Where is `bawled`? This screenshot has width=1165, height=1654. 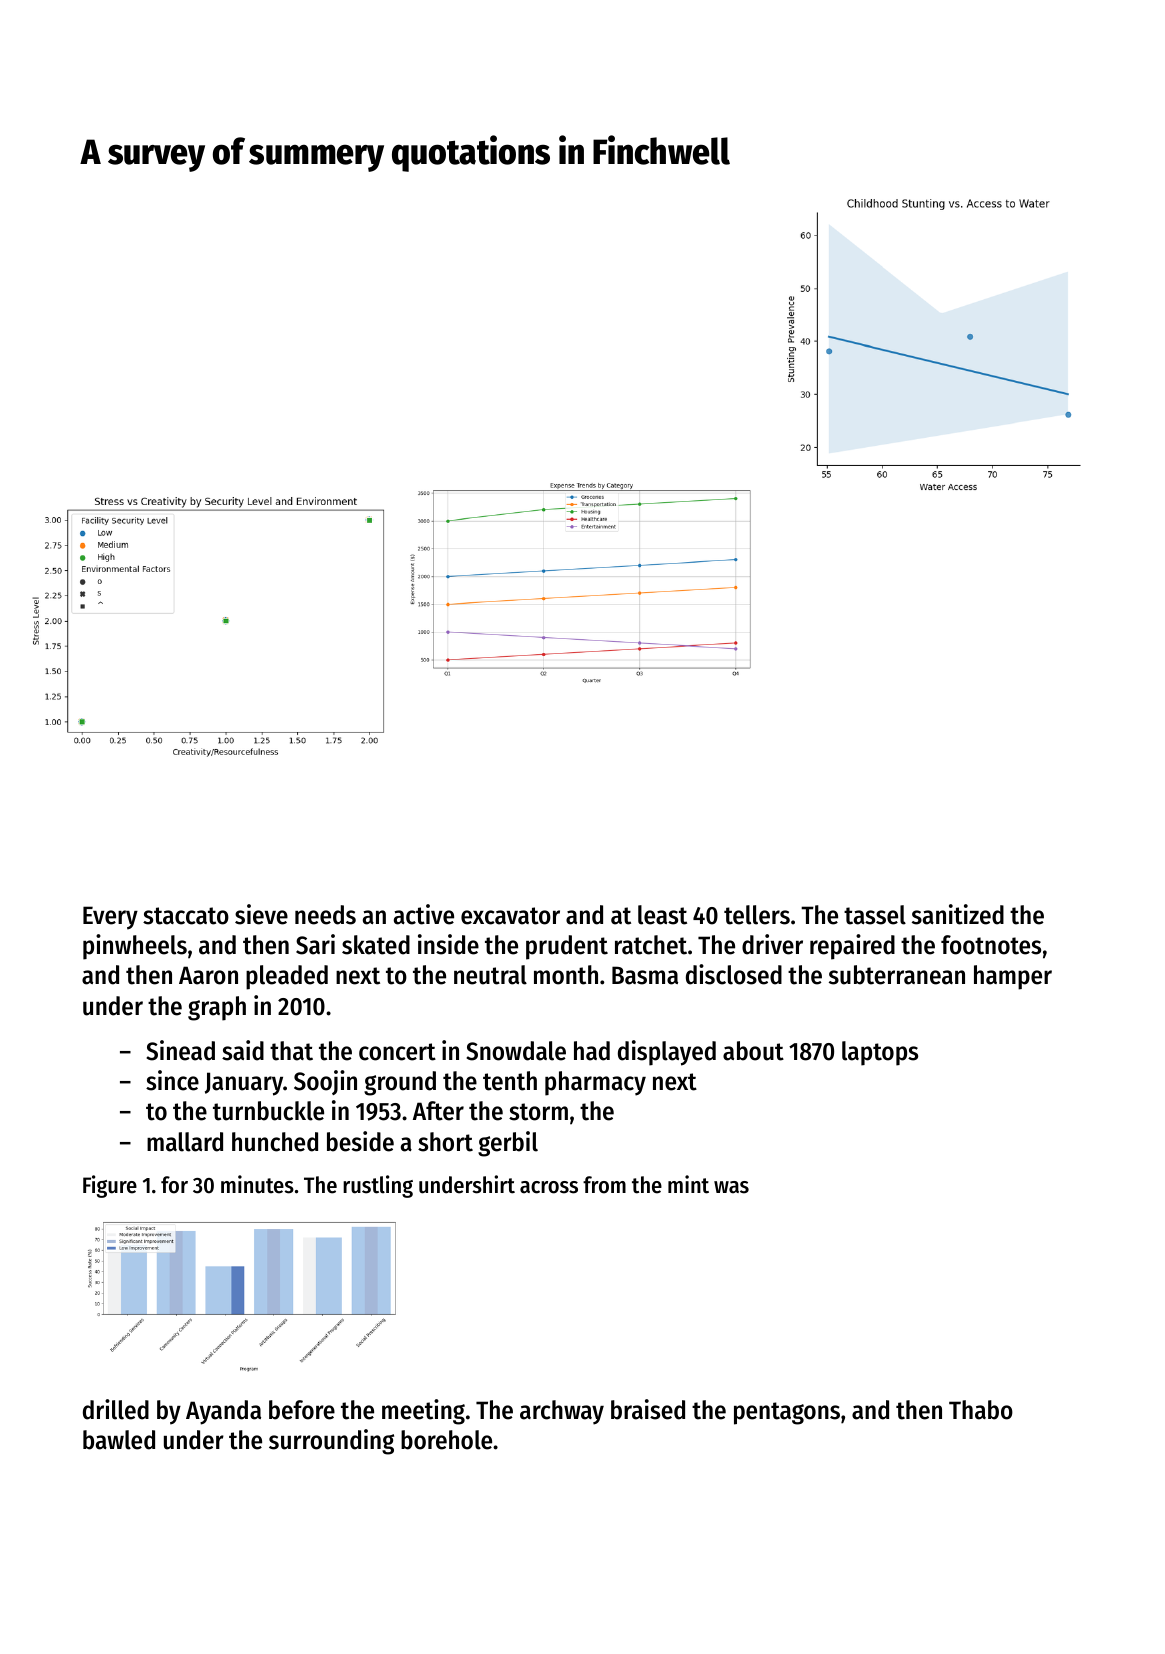 bawled is located at coordinates (119, 1440).
